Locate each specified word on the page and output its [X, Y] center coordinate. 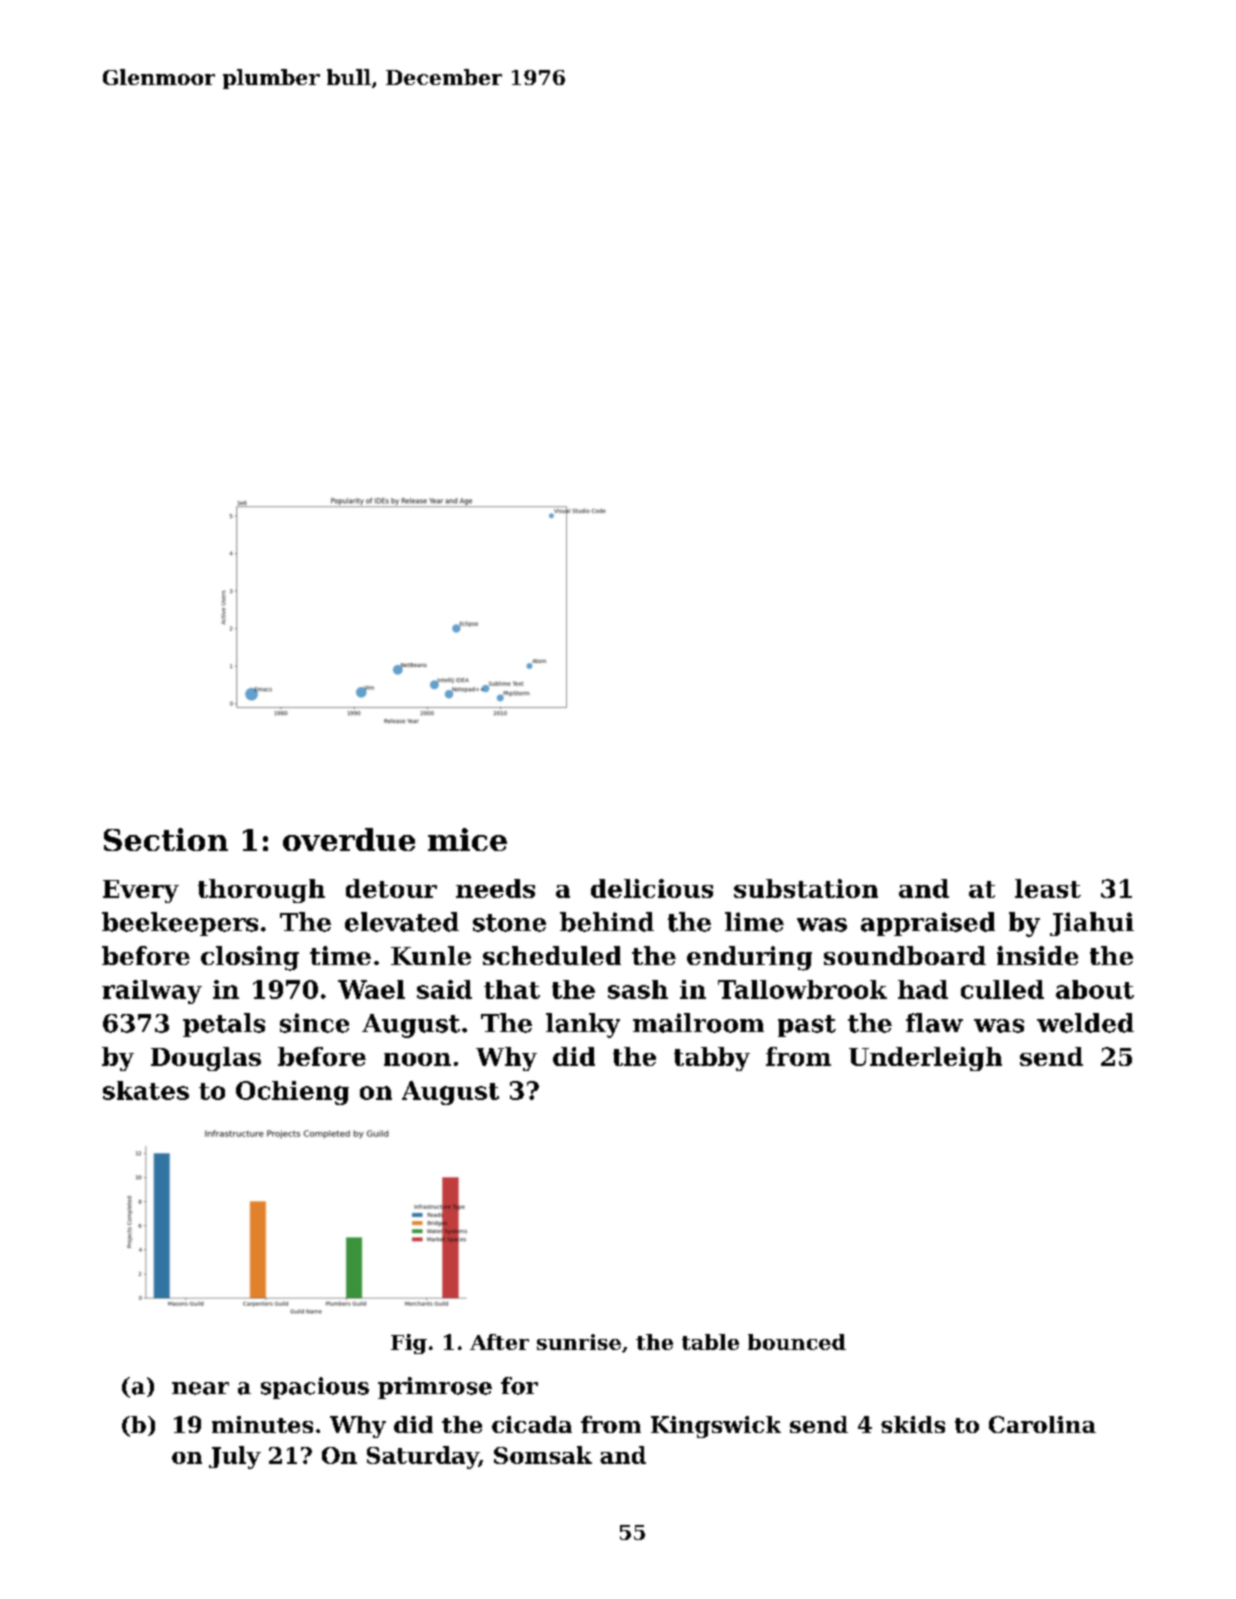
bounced [797, 1342]
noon [417, 1059]
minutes [262, 1424]
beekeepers [180, 924]
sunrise [579, 1342]
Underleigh [925, 1059]
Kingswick [716, 1427]
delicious [652, 888]
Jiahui [1092, 924]
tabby [712, 1059]
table [710, 1342]
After [499, 1342]
